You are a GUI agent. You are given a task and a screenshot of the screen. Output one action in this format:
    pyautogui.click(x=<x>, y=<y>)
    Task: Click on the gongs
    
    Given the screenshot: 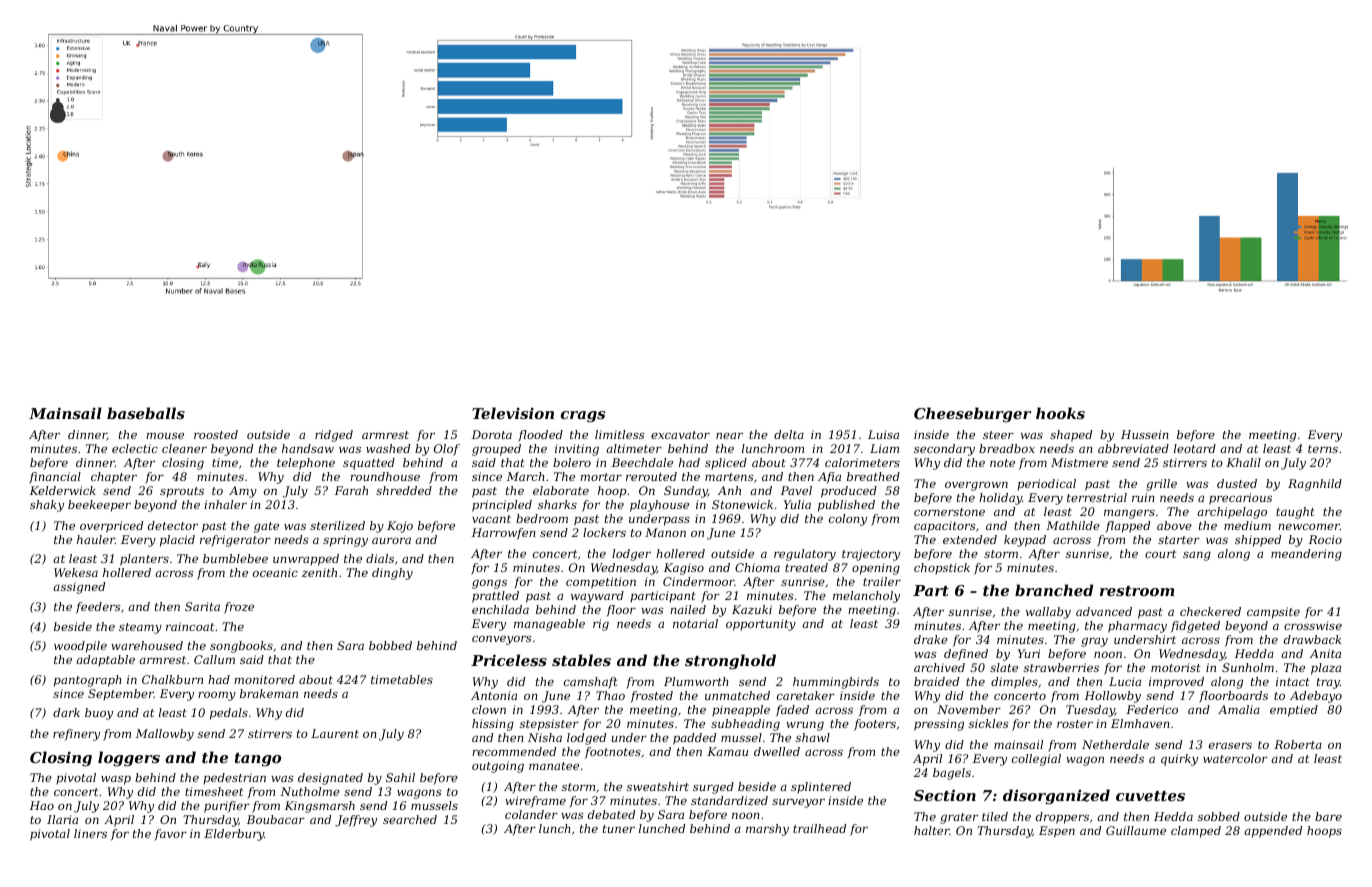 What is the action you would take?
    pyautogui.click(x=489, y=584)
